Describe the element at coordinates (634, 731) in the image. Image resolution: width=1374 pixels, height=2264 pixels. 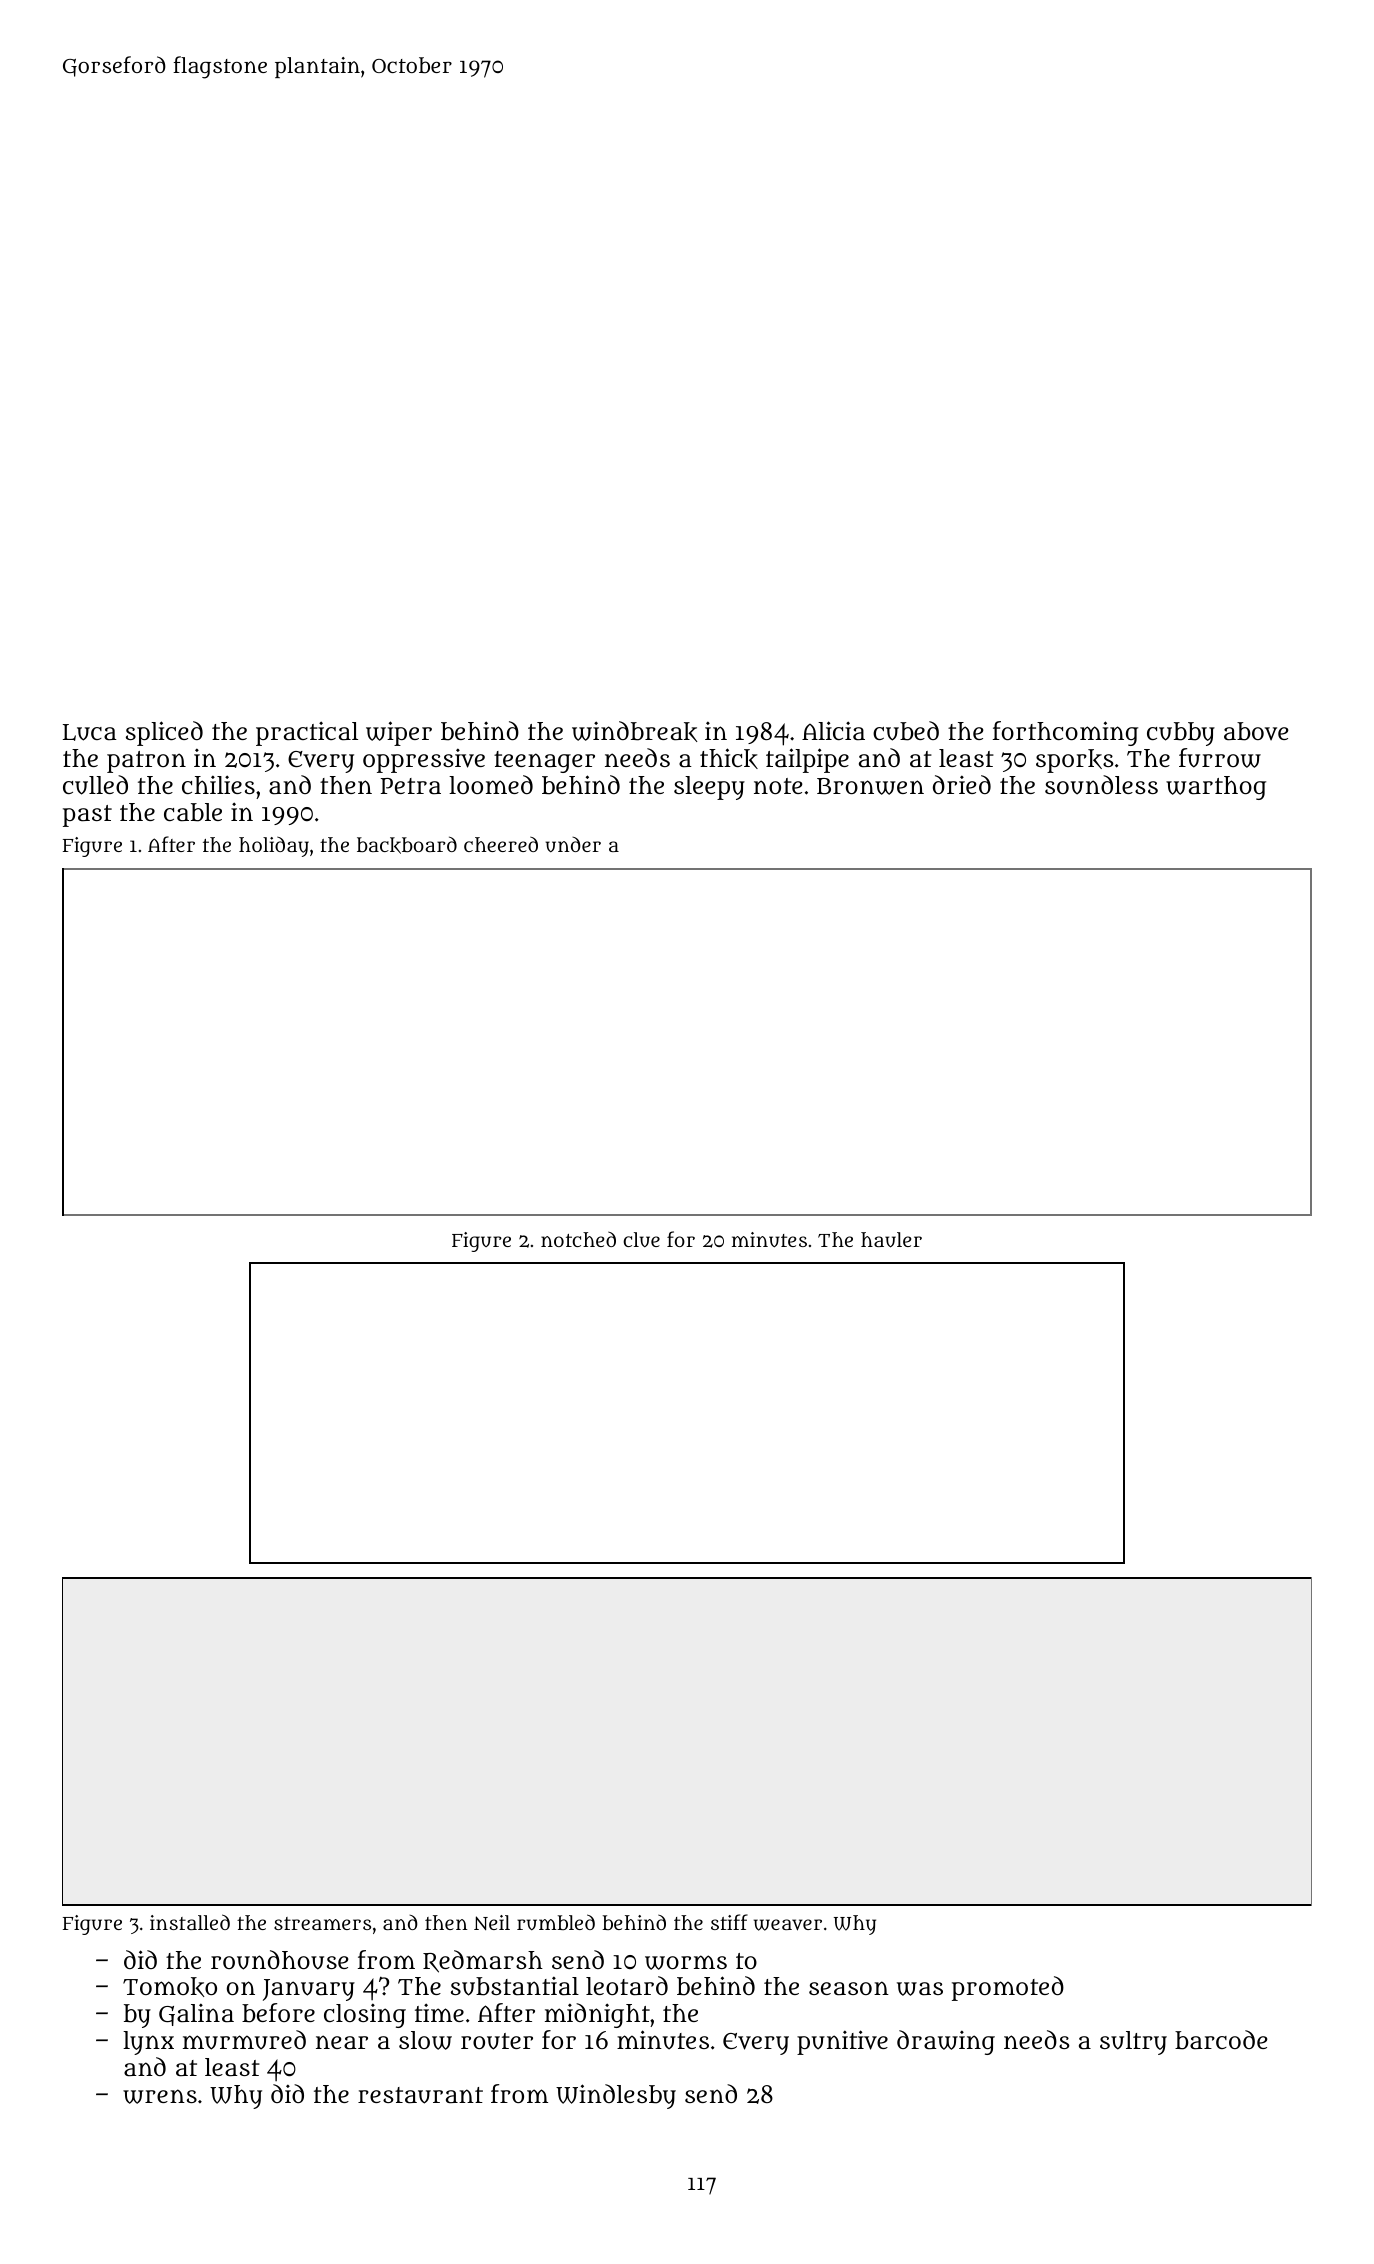
I see `windbreak` at that location.
